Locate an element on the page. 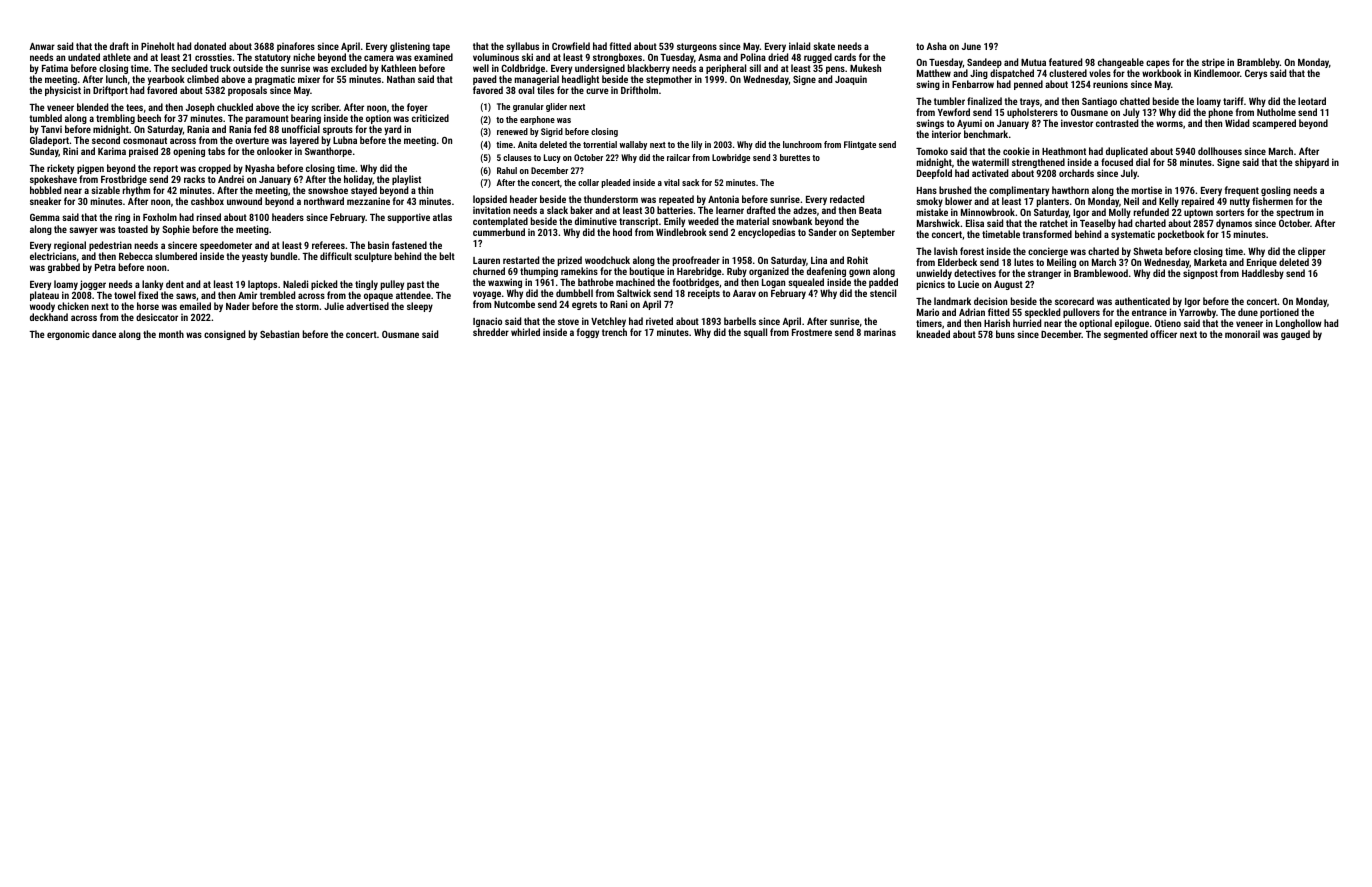  ergonomic is located at coordinates (68, 335).
